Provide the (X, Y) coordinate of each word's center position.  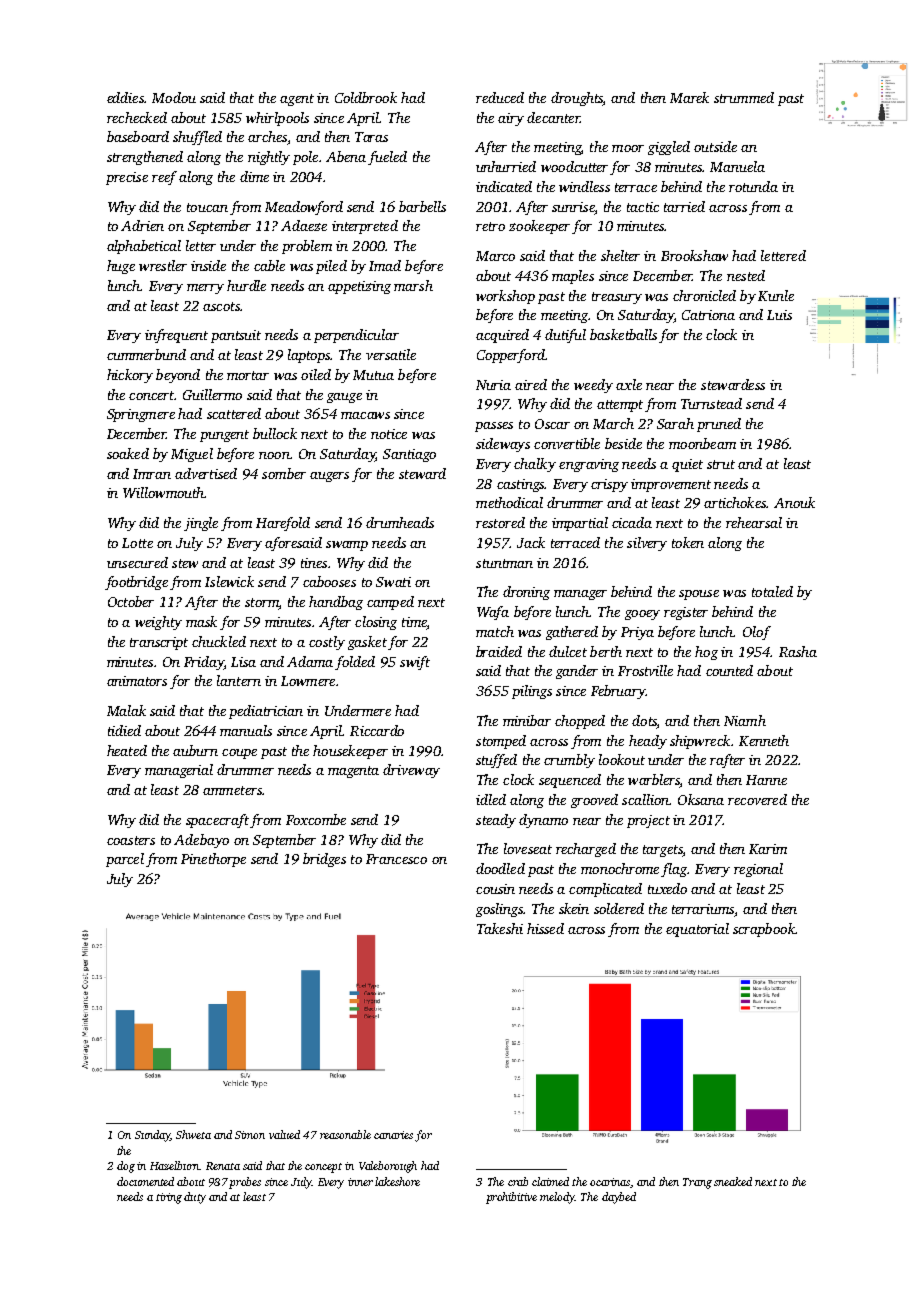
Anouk (794, 502)
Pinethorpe (213, 860)
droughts (577, 99)
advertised (206, 473)
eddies (125, 97)
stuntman (504, 563)
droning (526, 593)
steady (496, 821)
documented (145, 1181)
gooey (642, 615)
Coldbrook (366, 97)
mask (201, 621)
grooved (594, 801)
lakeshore (397, 1181)
